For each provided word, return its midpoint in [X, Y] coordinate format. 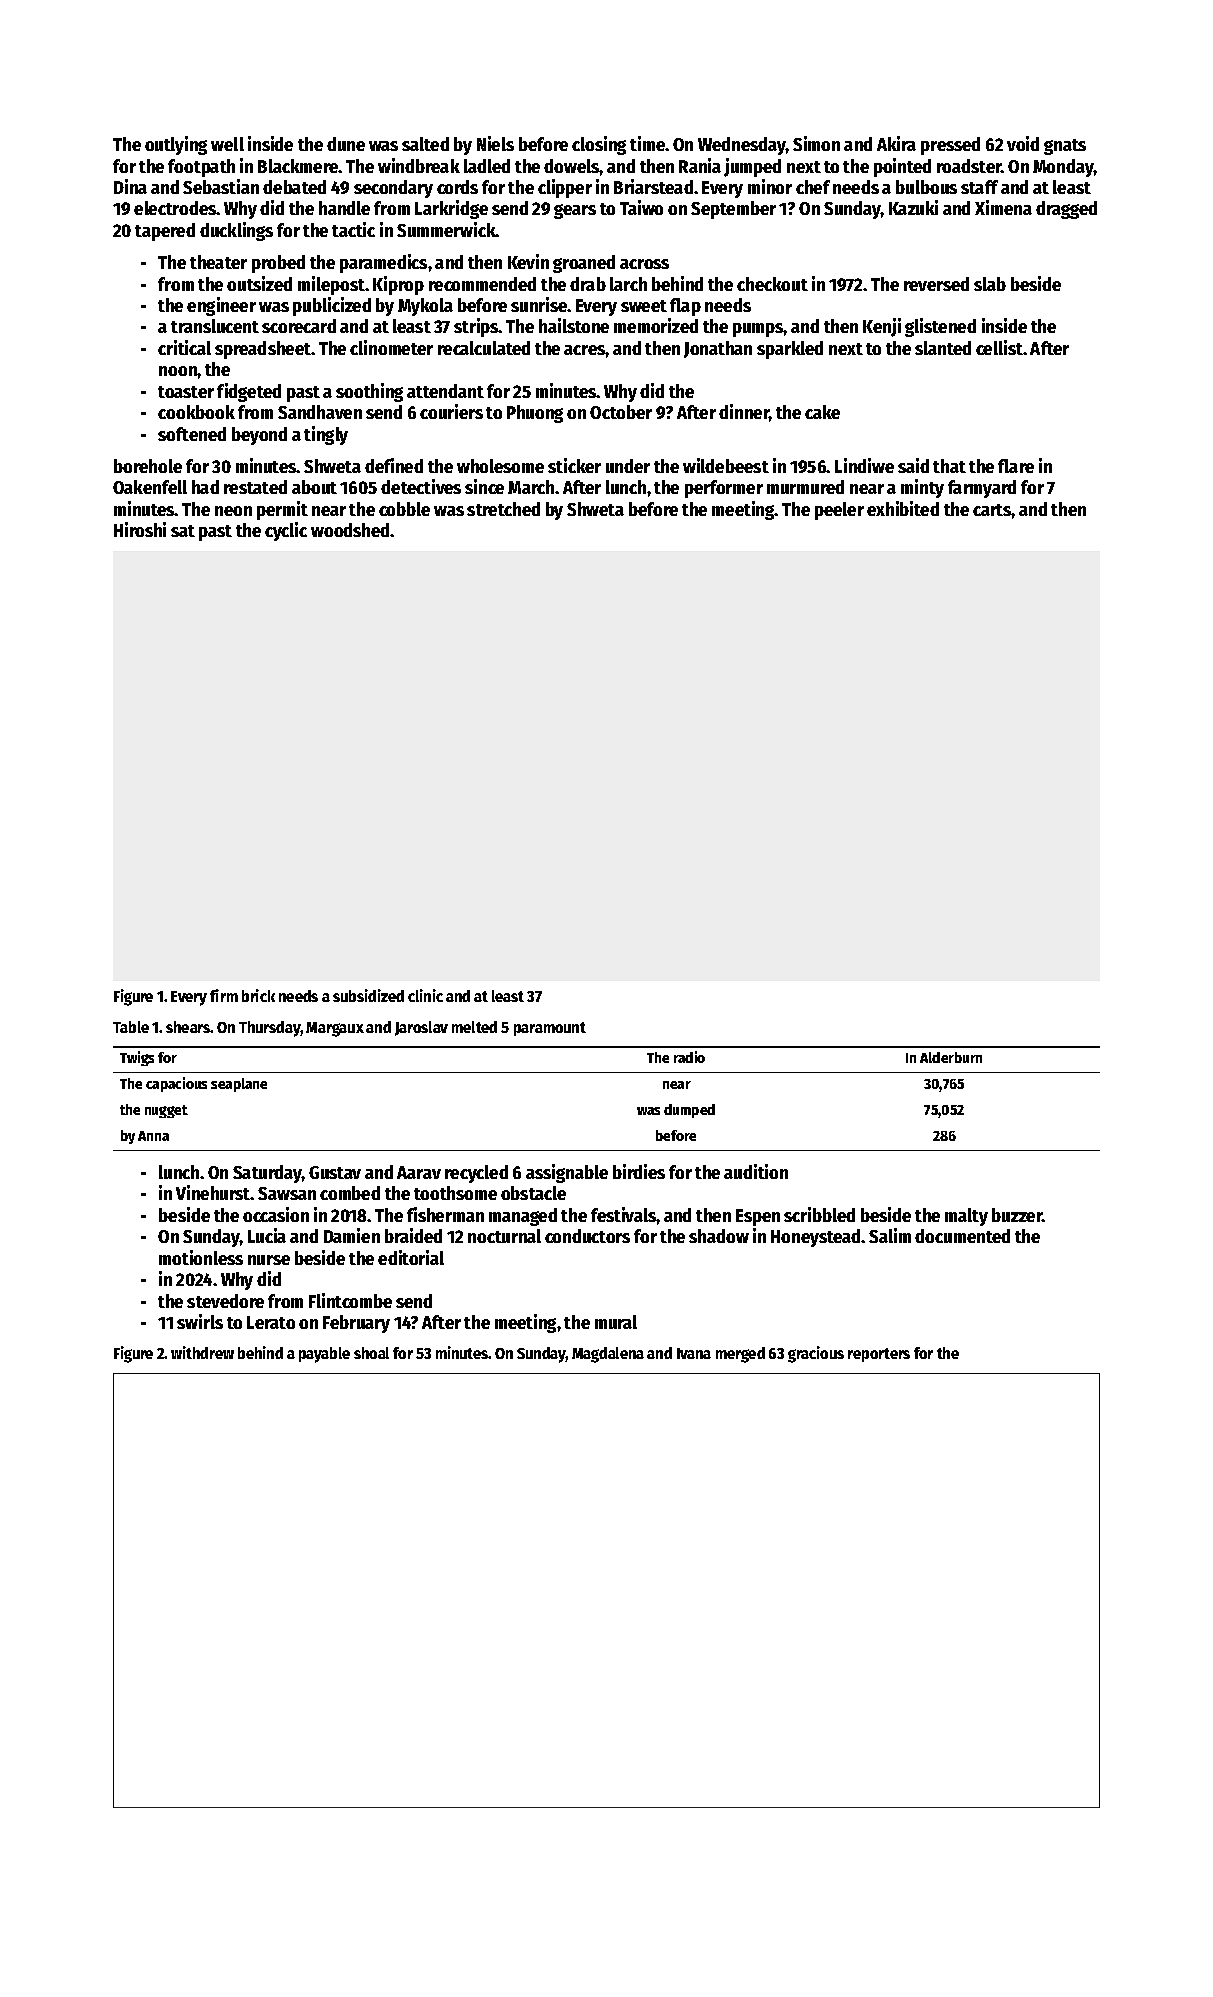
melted [474, 1027]
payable [324, 1355]
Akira [896, 143]
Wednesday [742, 146]
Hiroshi [140, 529]
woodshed [351, 530]
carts [992, 510]
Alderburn [951, 1057]
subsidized [368, 995]
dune [346, 144]
